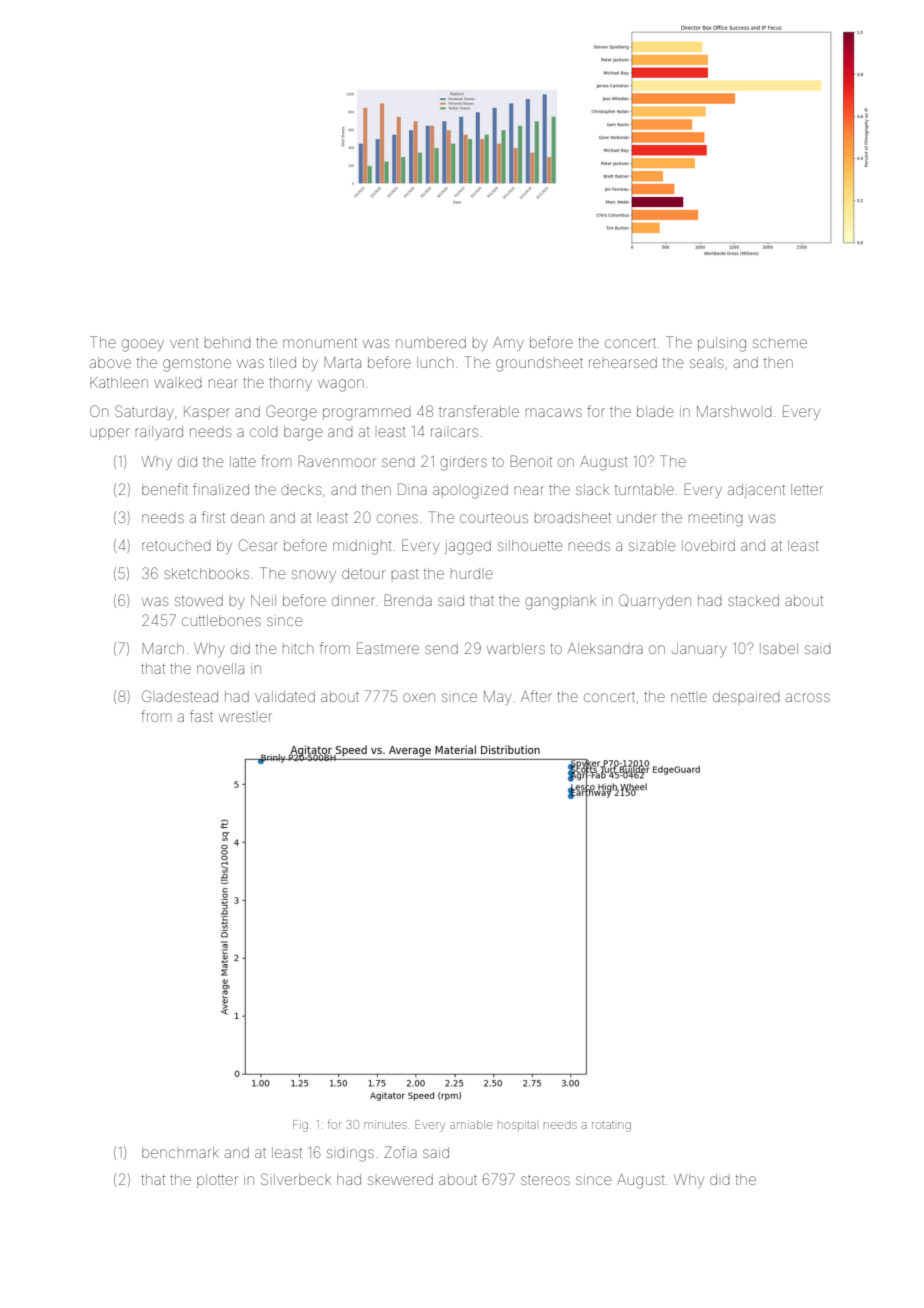 Image resolution: width=924 pixels, height=1308 pixels. I want to click on latte, so click(243, 461).
